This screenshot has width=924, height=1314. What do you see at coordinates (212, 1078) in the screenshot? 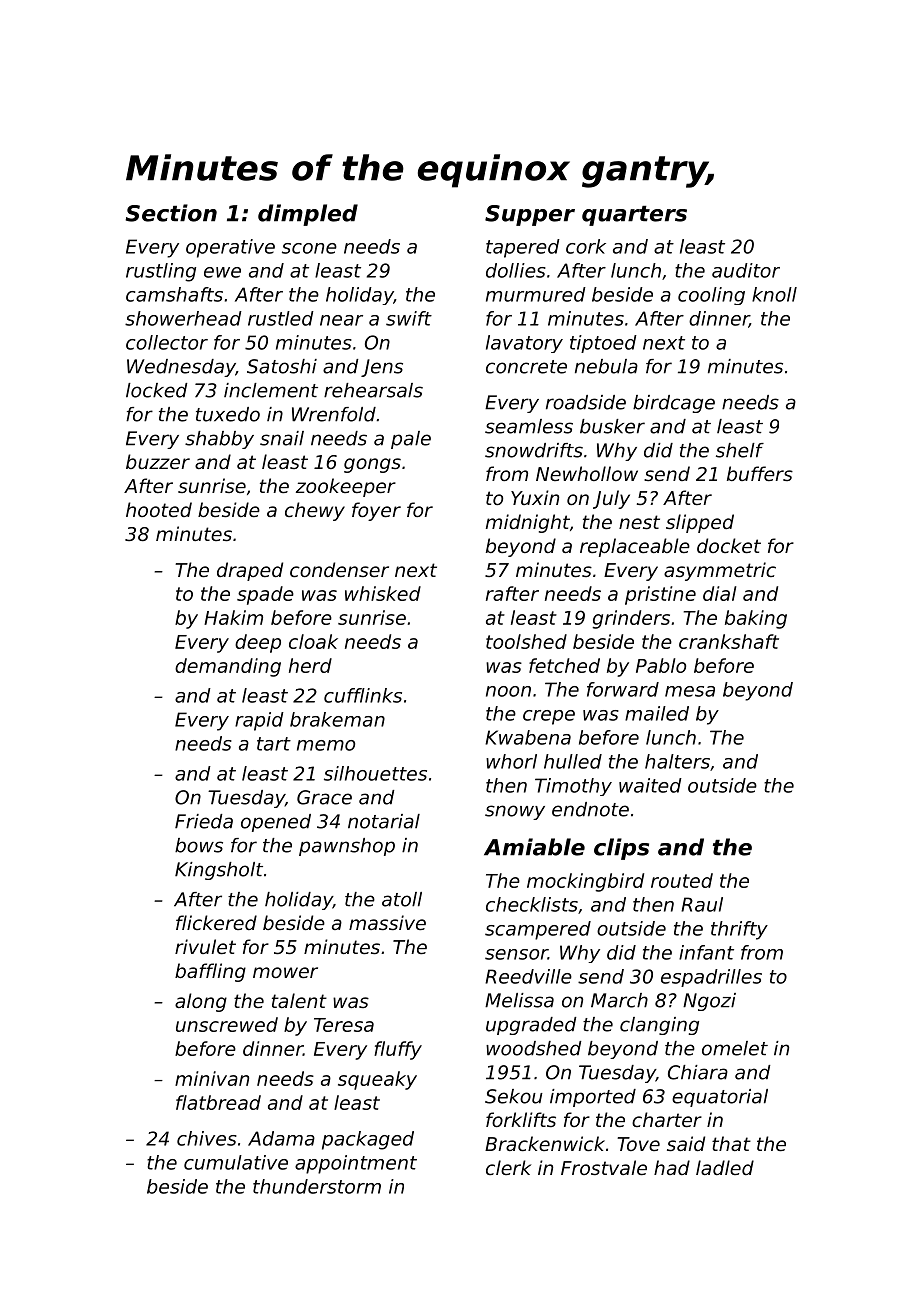
I see `minivan` at bounding box center [212, 1078].
